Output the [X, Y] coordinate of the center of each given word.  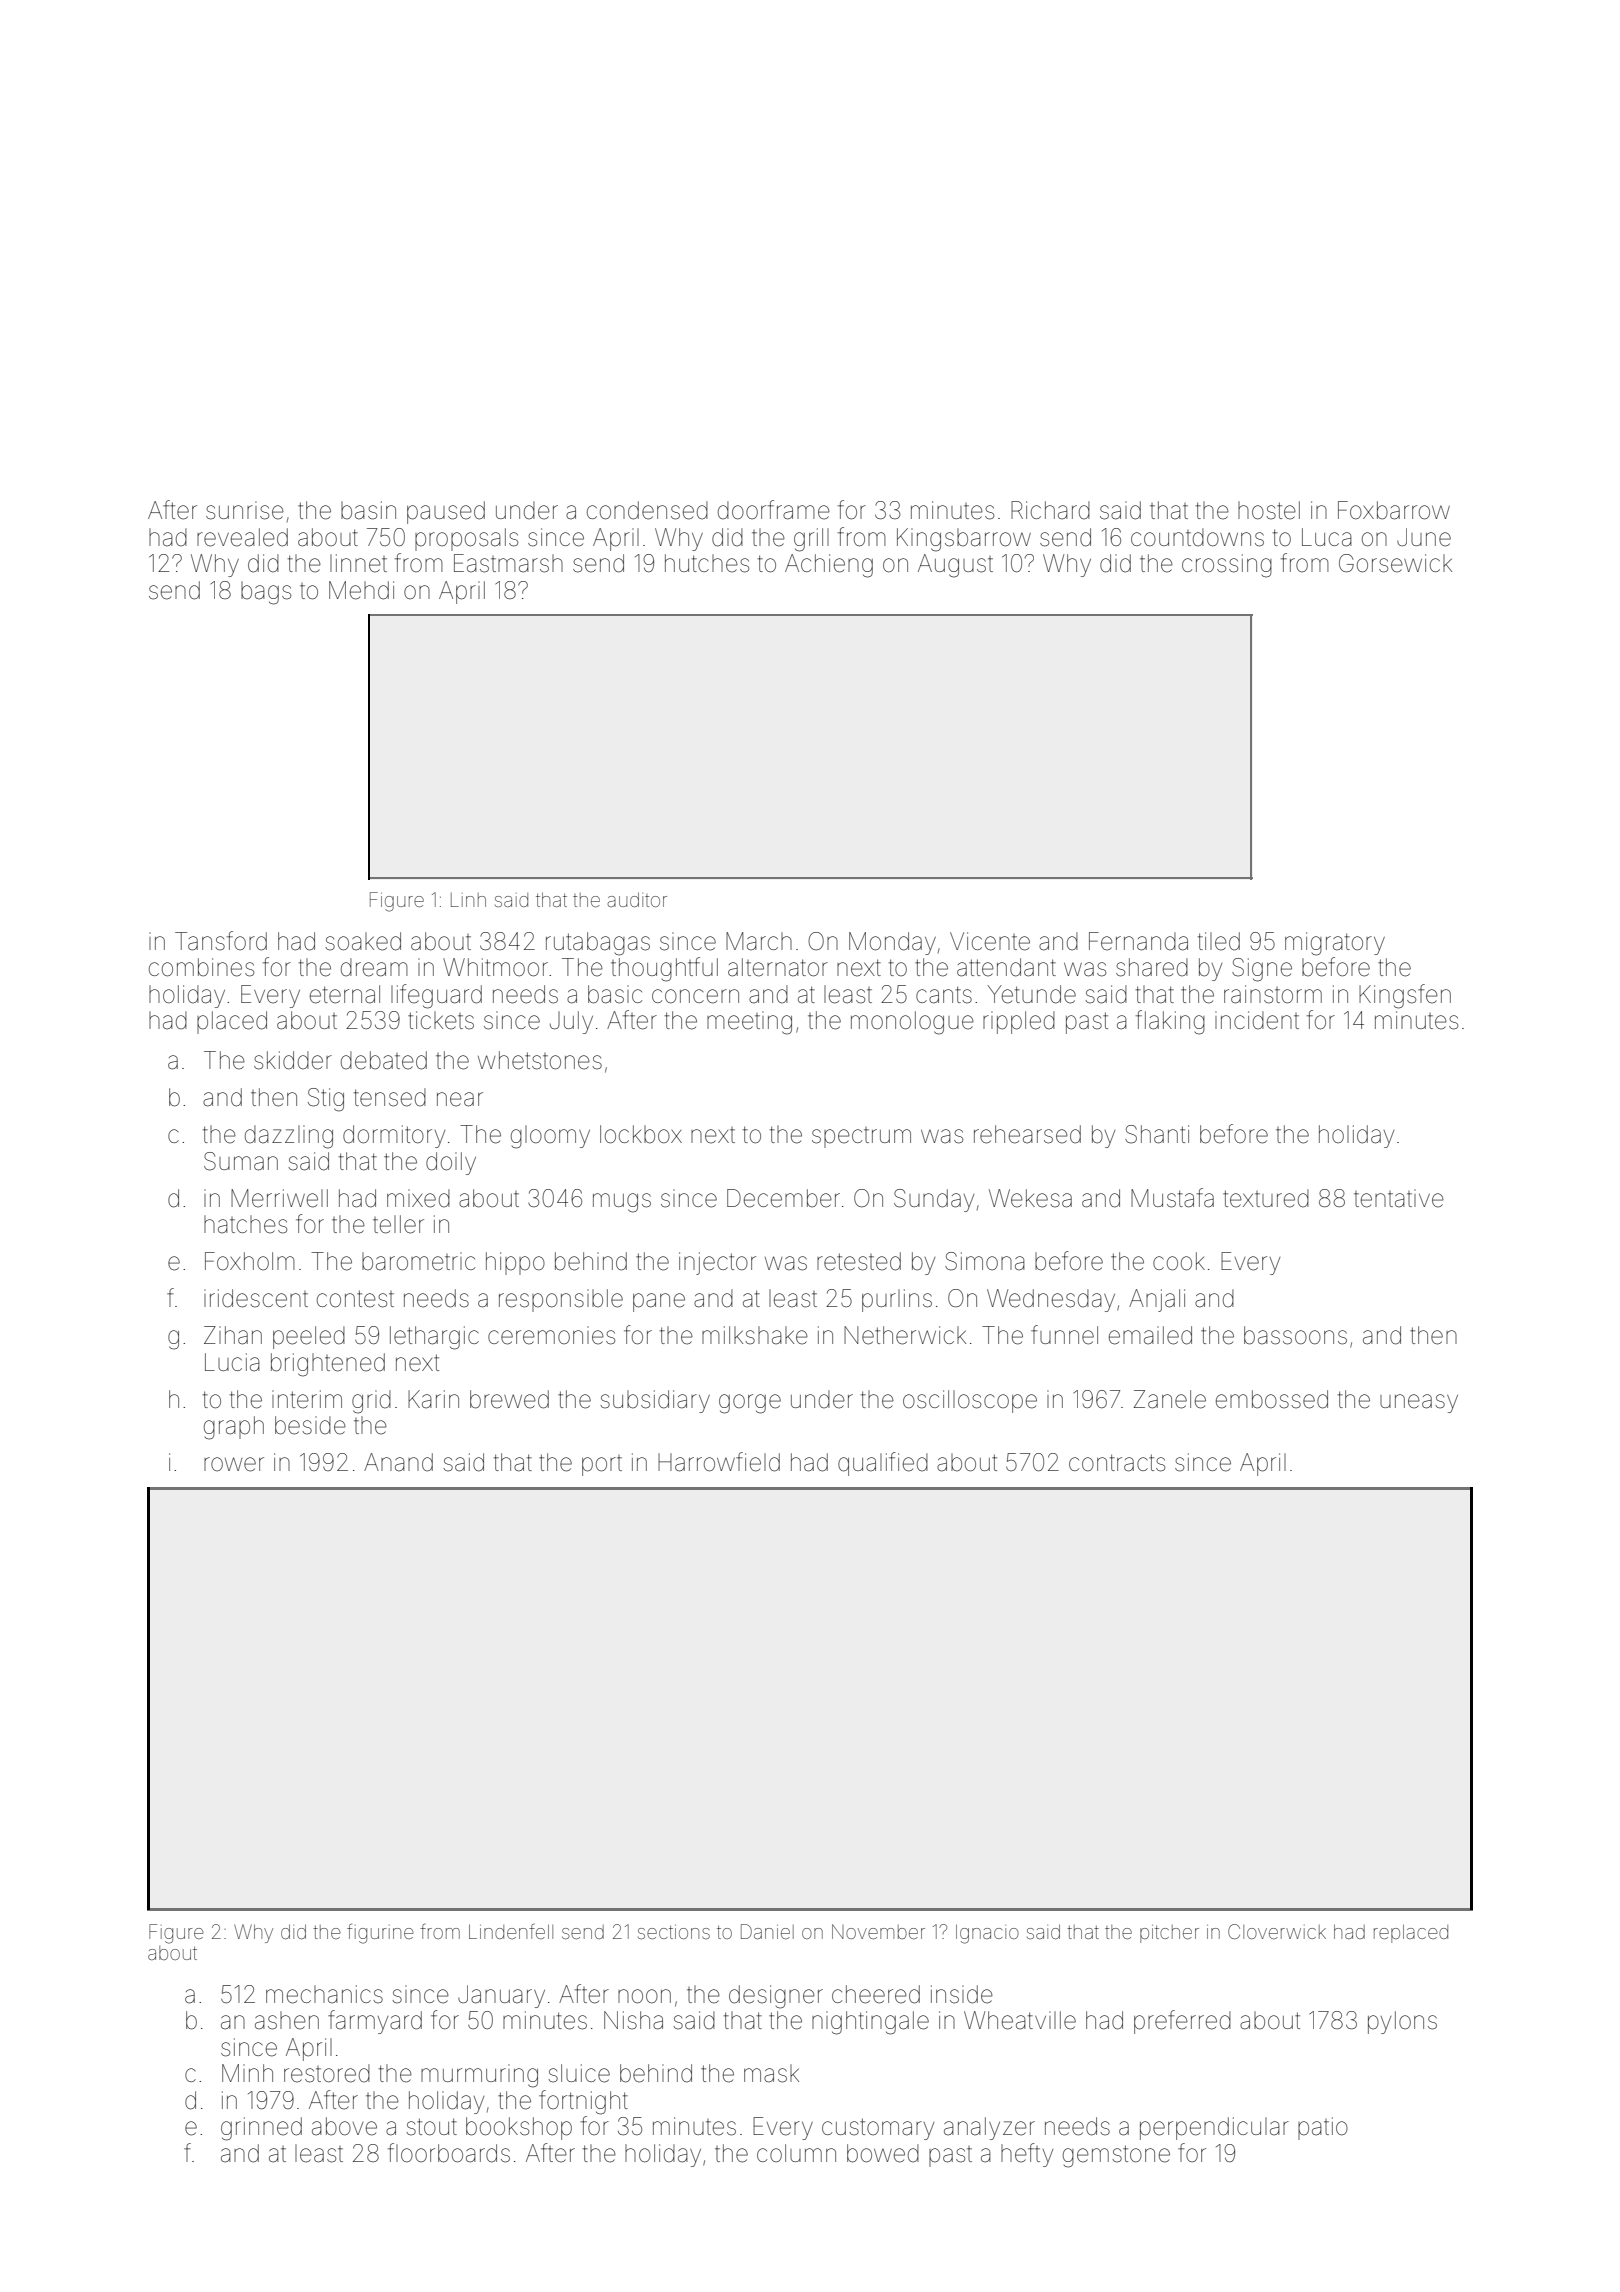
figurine [380, 1934]
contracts [1117, 1463]
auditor [637, 899]
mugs [622, 1203]
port [602, 1465]
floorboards [449, 2153]
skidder [293, 1060]
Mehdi [361, 590]
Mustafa [1172, 1198]
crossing [1227, 566]
